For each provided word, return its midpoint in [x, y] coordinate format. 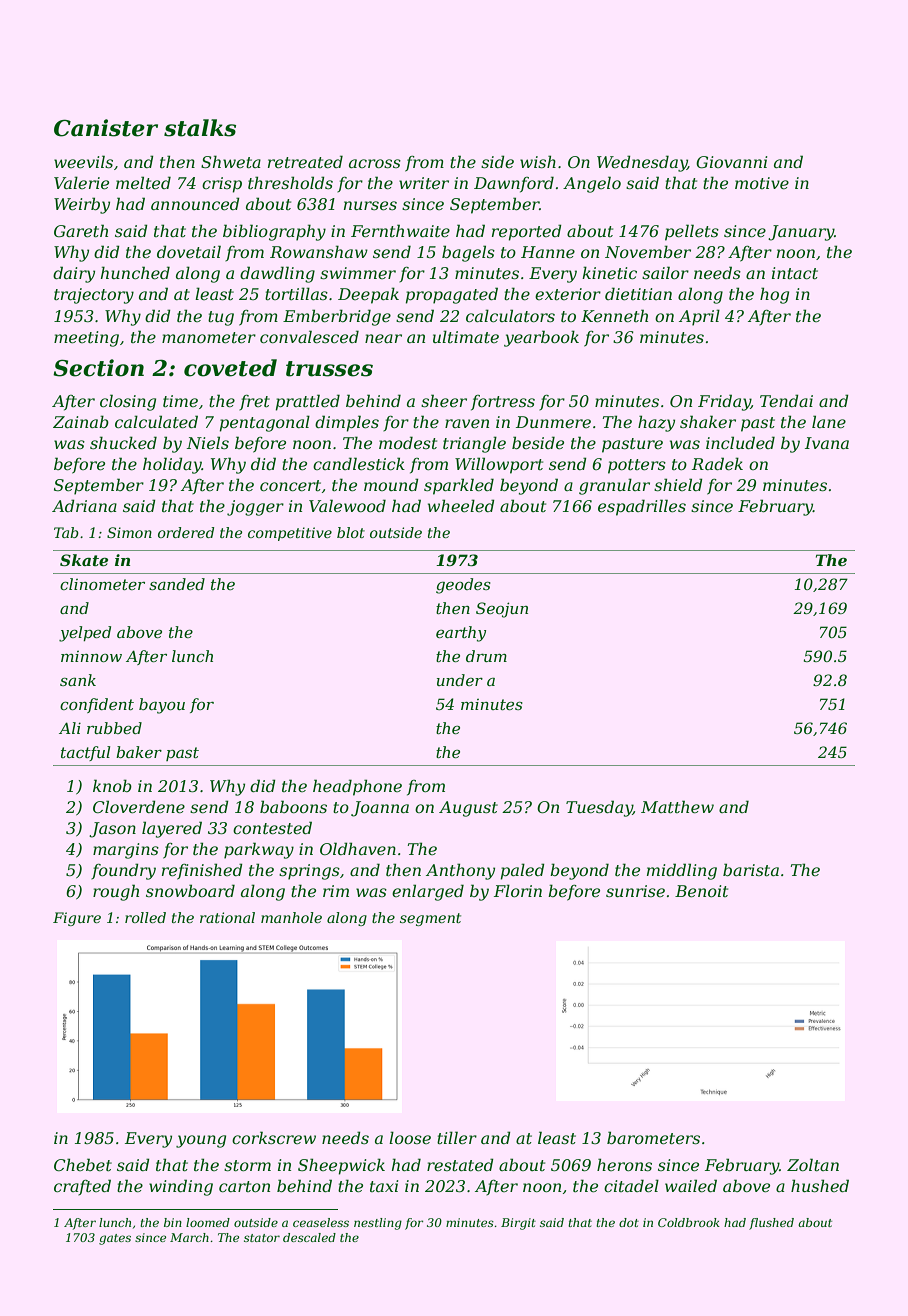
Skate [84, 560]
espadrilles [642, 507]
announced [195, 203]
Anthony [460, 871]
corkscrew [274, 1137]
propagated [451, 295]
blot [351, 532]
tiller [457, 1137]
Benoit [701, 891]
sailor [665, 272]
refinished [202, 871]
